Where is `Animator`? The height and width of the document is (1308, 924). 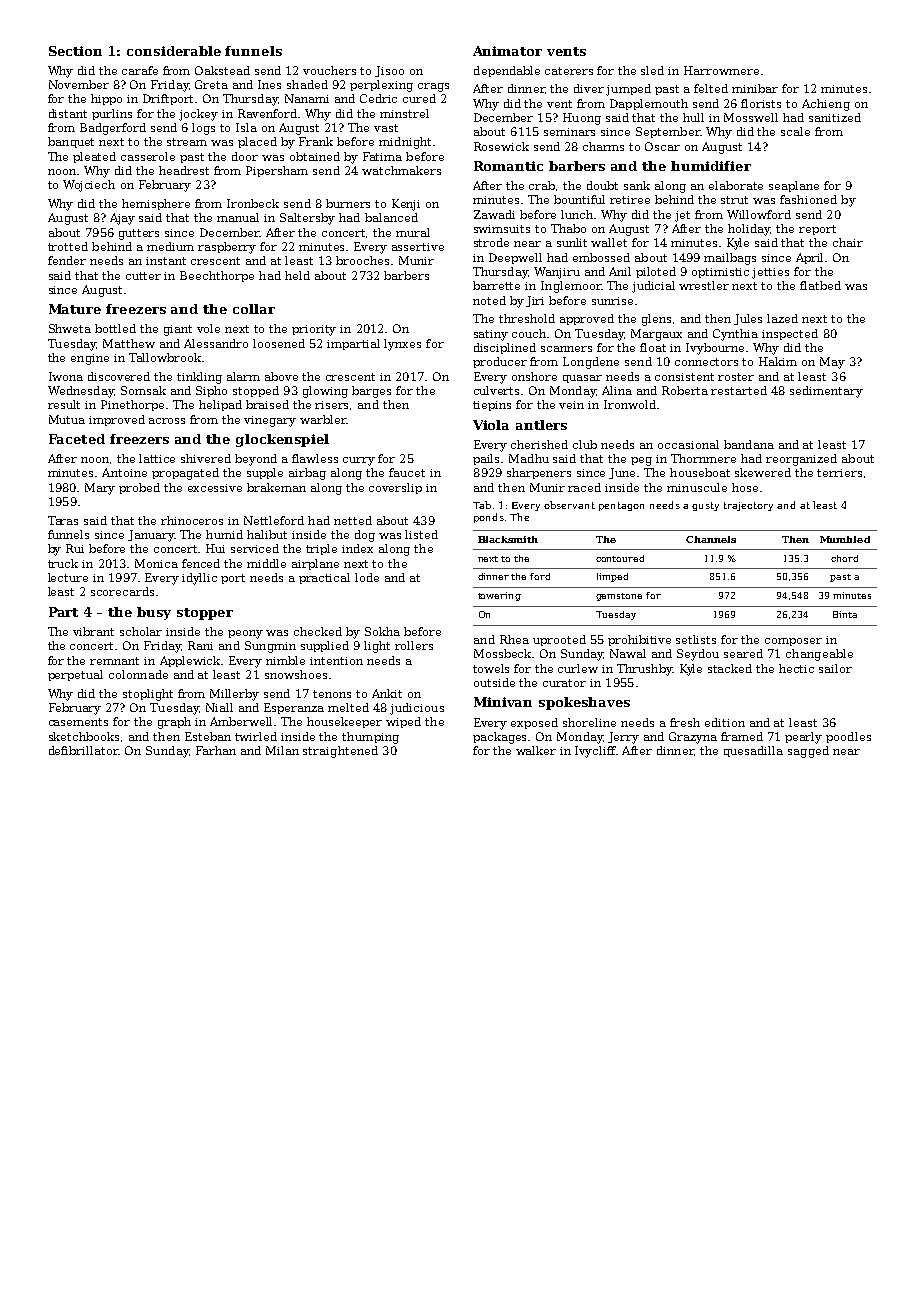 Animator is located at coordinates (507, 51).
